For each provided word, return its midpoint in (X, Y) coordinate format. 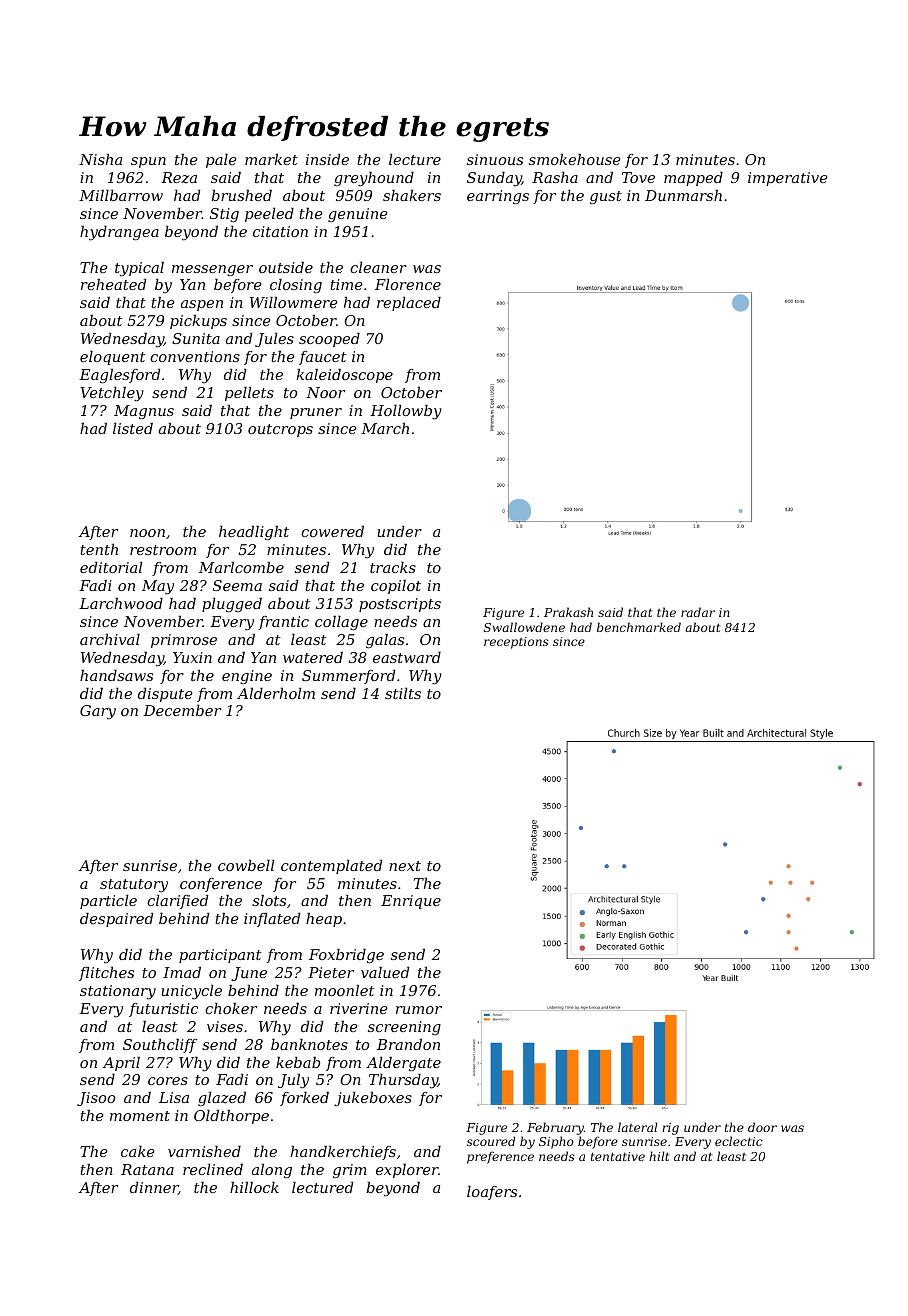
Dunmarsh (683, 195)
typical (139, 269)
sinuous (495, 159)
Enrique (411, 902)
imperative (788, 179)
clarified (177, 902)
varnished (204, 1151)
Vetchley (112, 394)
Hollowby (406, 412)
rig (670, 1129)
